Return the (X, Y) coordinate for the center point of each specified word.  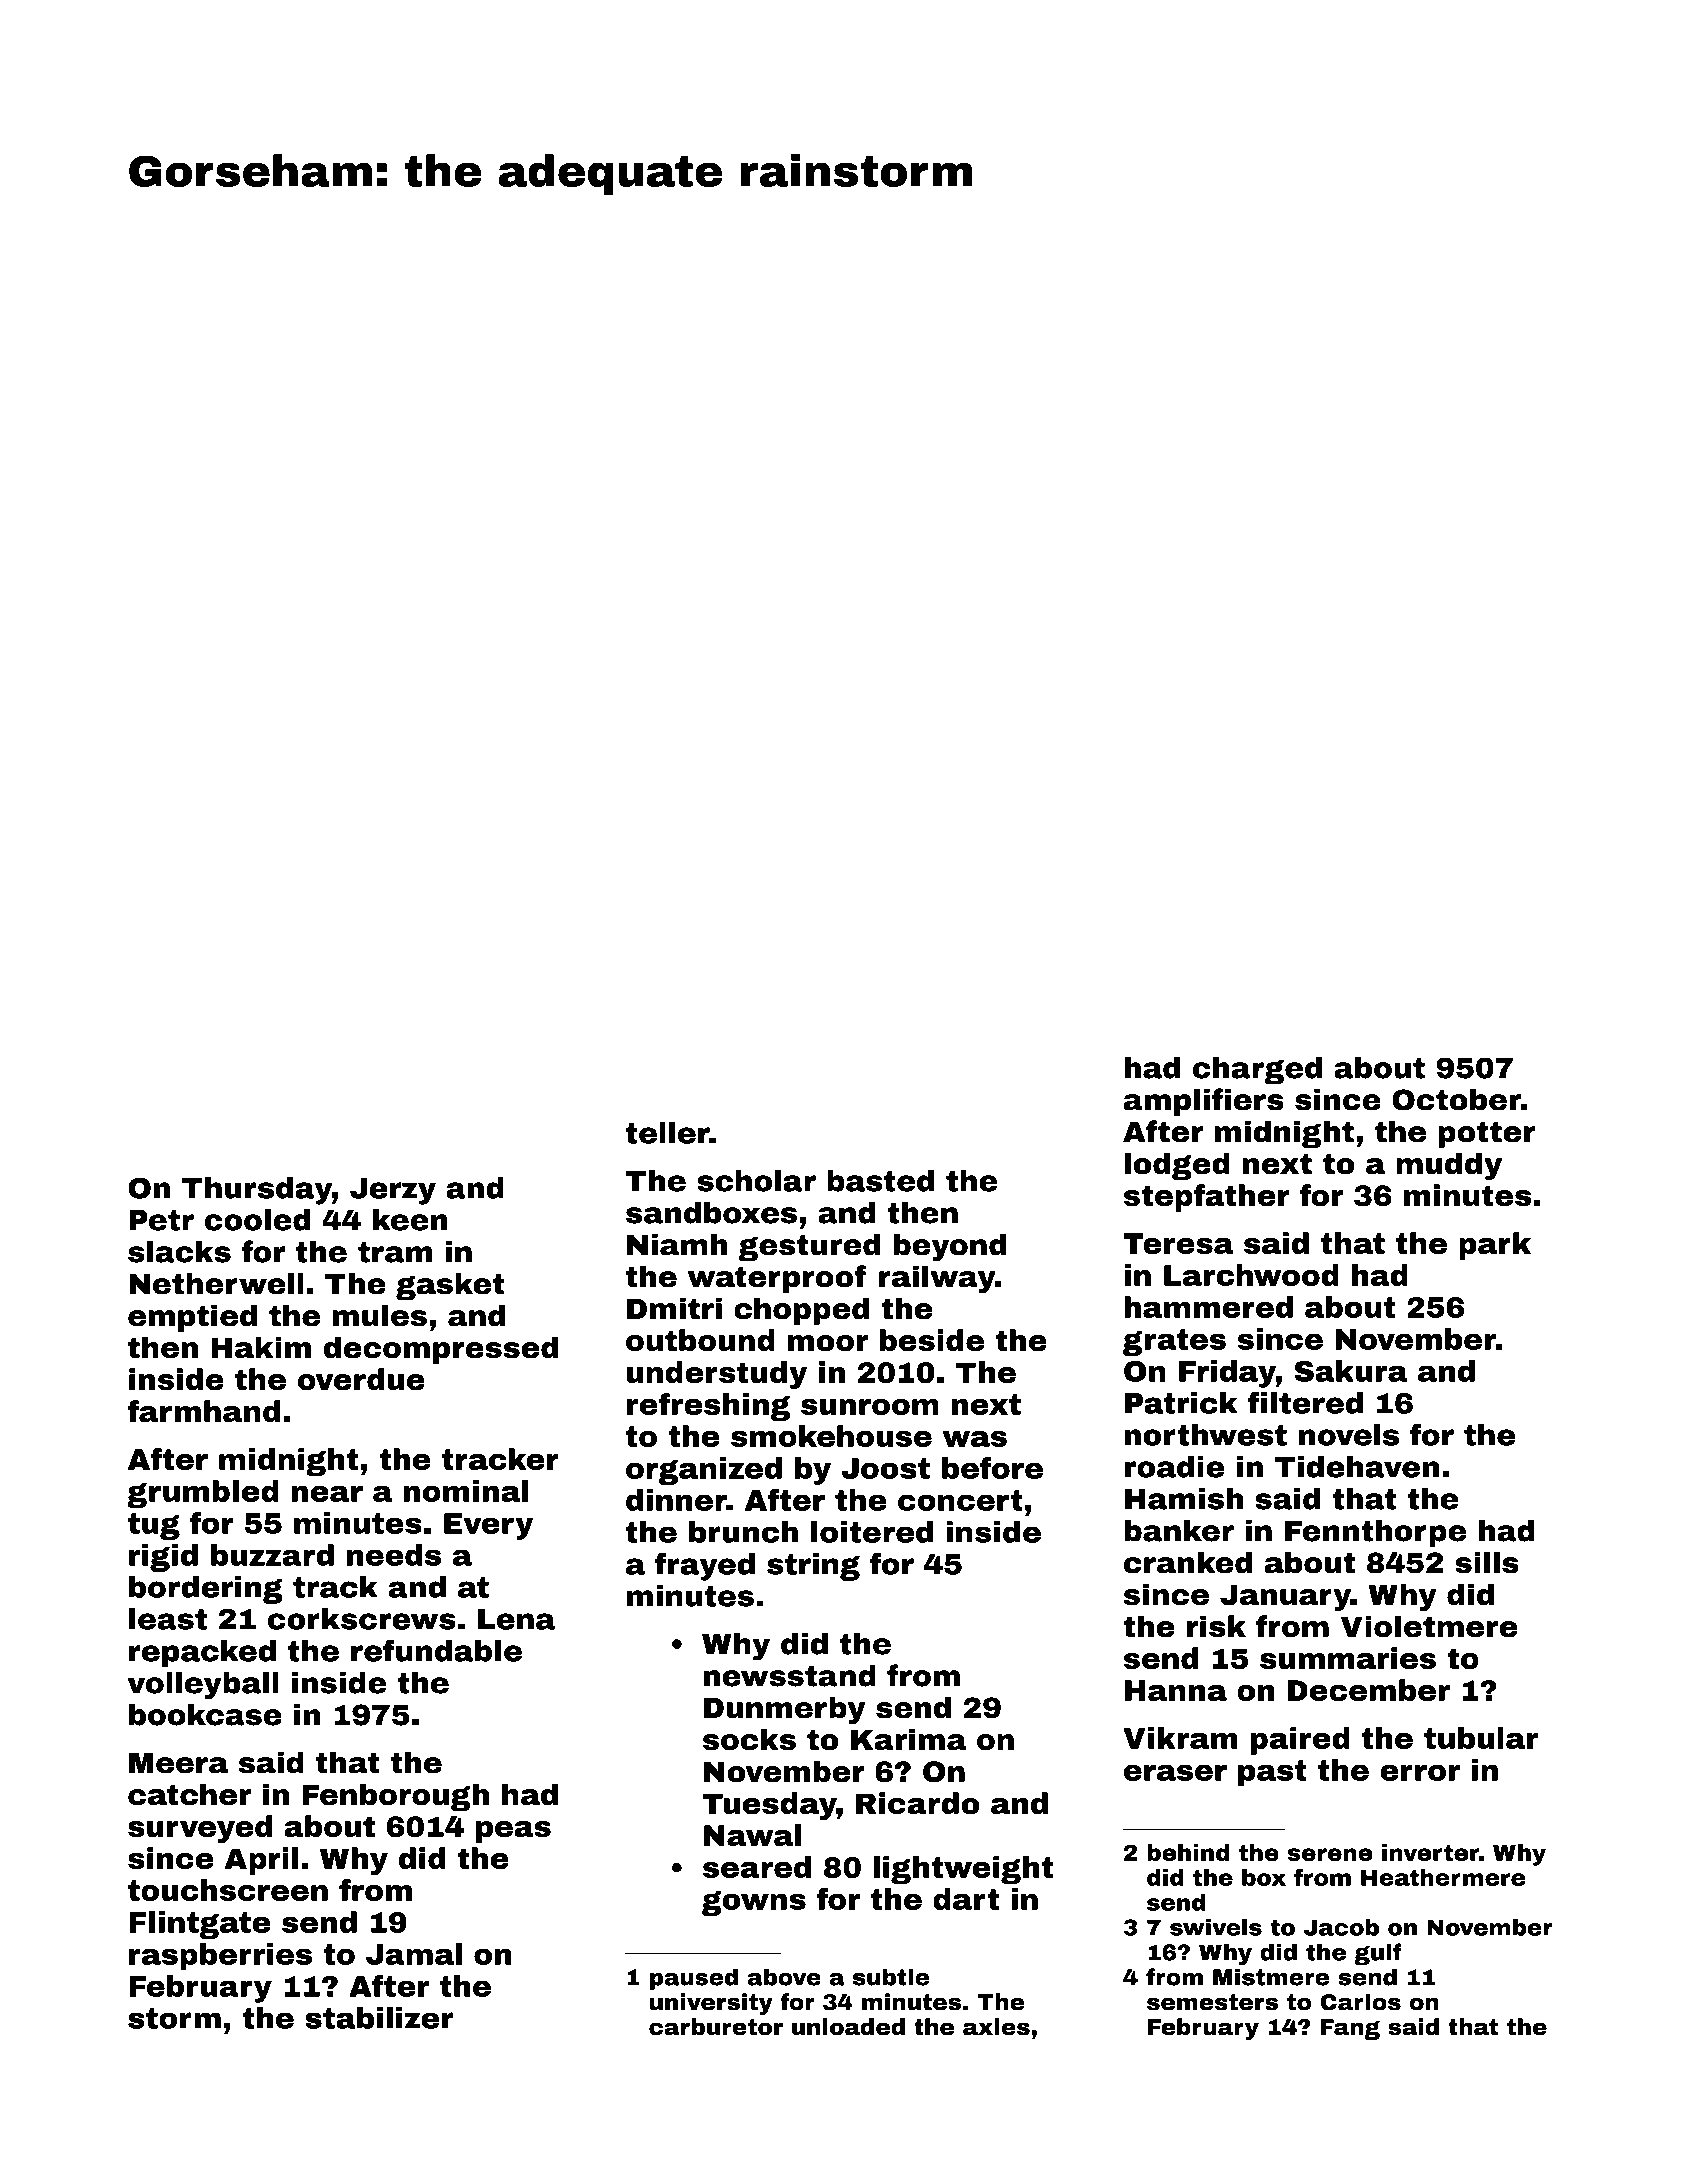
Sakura (1350, 1371)
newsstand (789, 1675)
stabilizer (379, 2018)
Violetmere (1429, 1626)
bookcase (205, 1714)
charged (1257, 1071)
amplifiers (1204, 1102)
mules (380, 1315)
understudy (717, 1375)
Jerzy (393, 1191)
